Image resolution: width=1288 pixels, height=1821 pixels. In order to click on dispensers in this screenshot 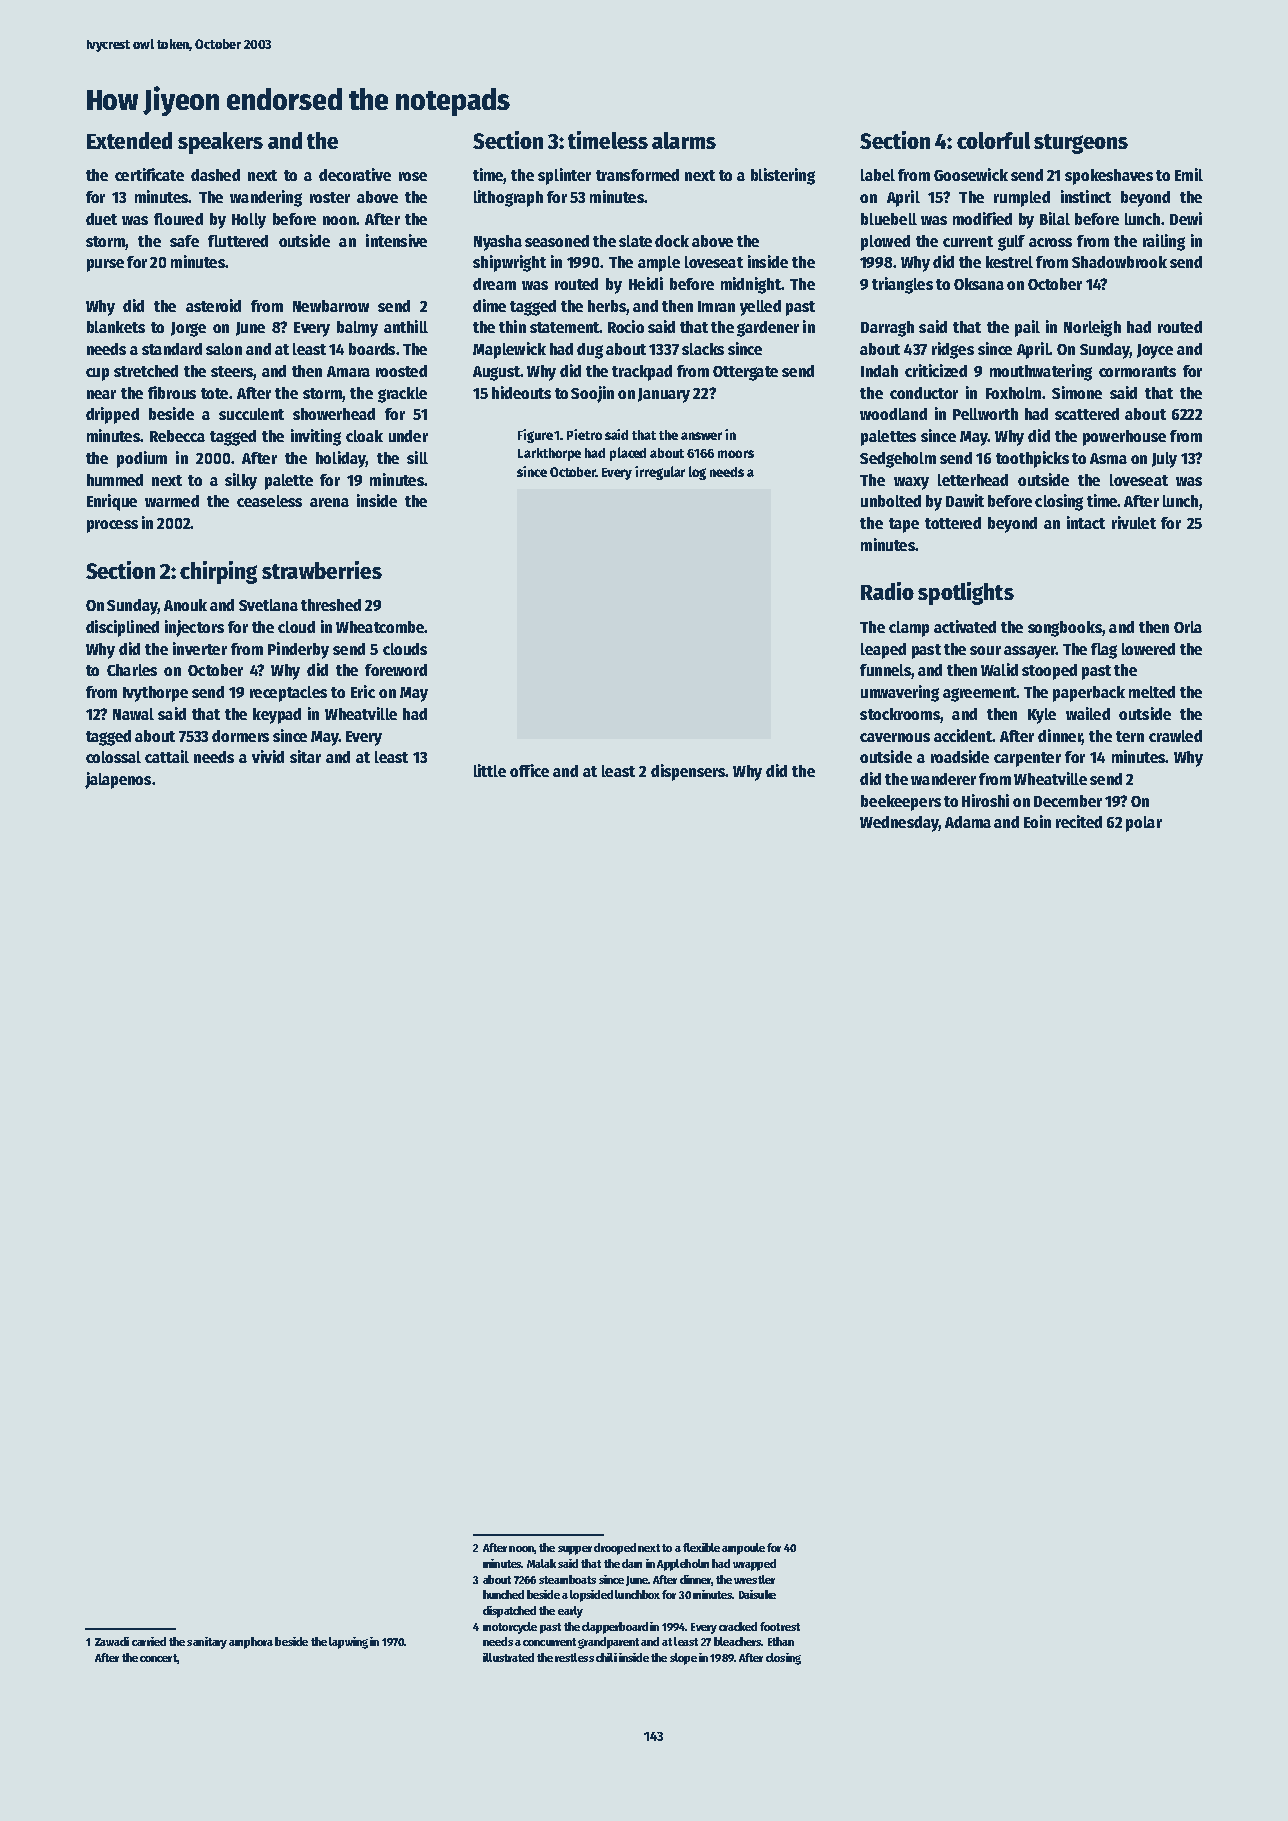, I will do `click(688, 772)`.
